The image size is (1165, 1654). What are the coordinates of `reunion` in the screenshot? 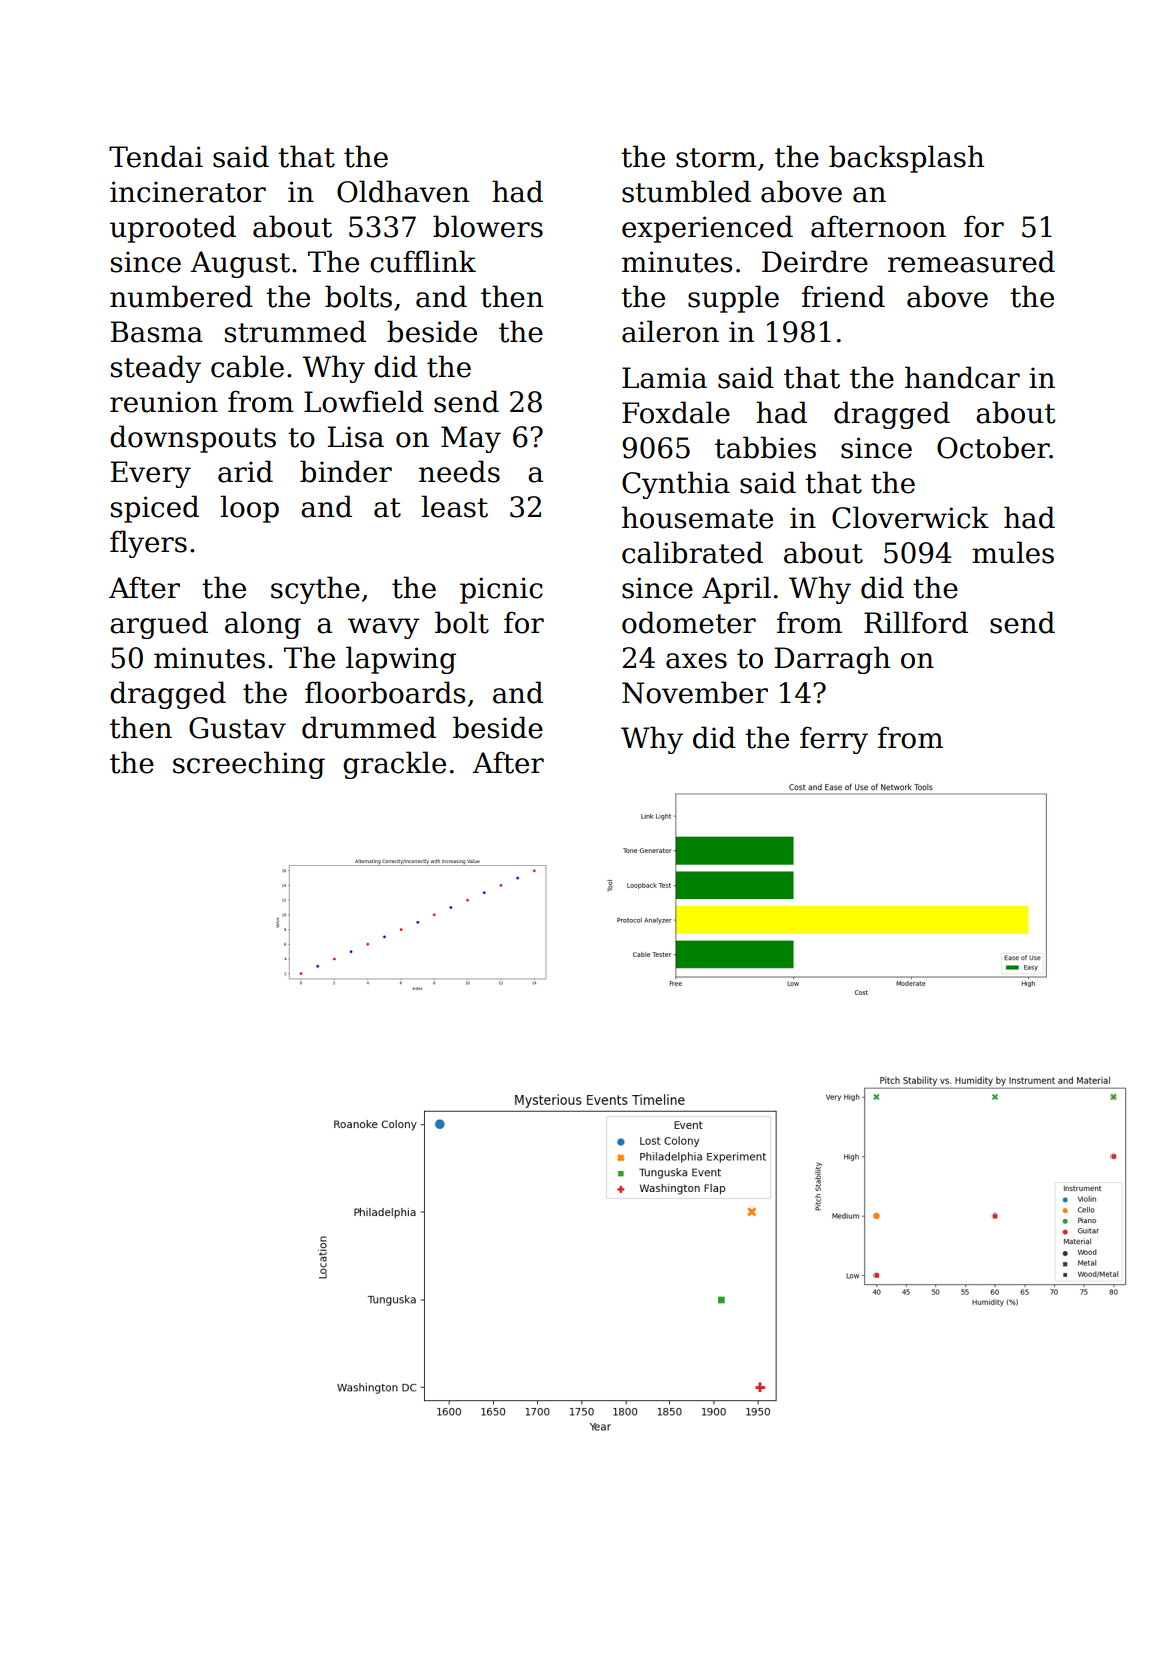 It's located at (164, 402).
